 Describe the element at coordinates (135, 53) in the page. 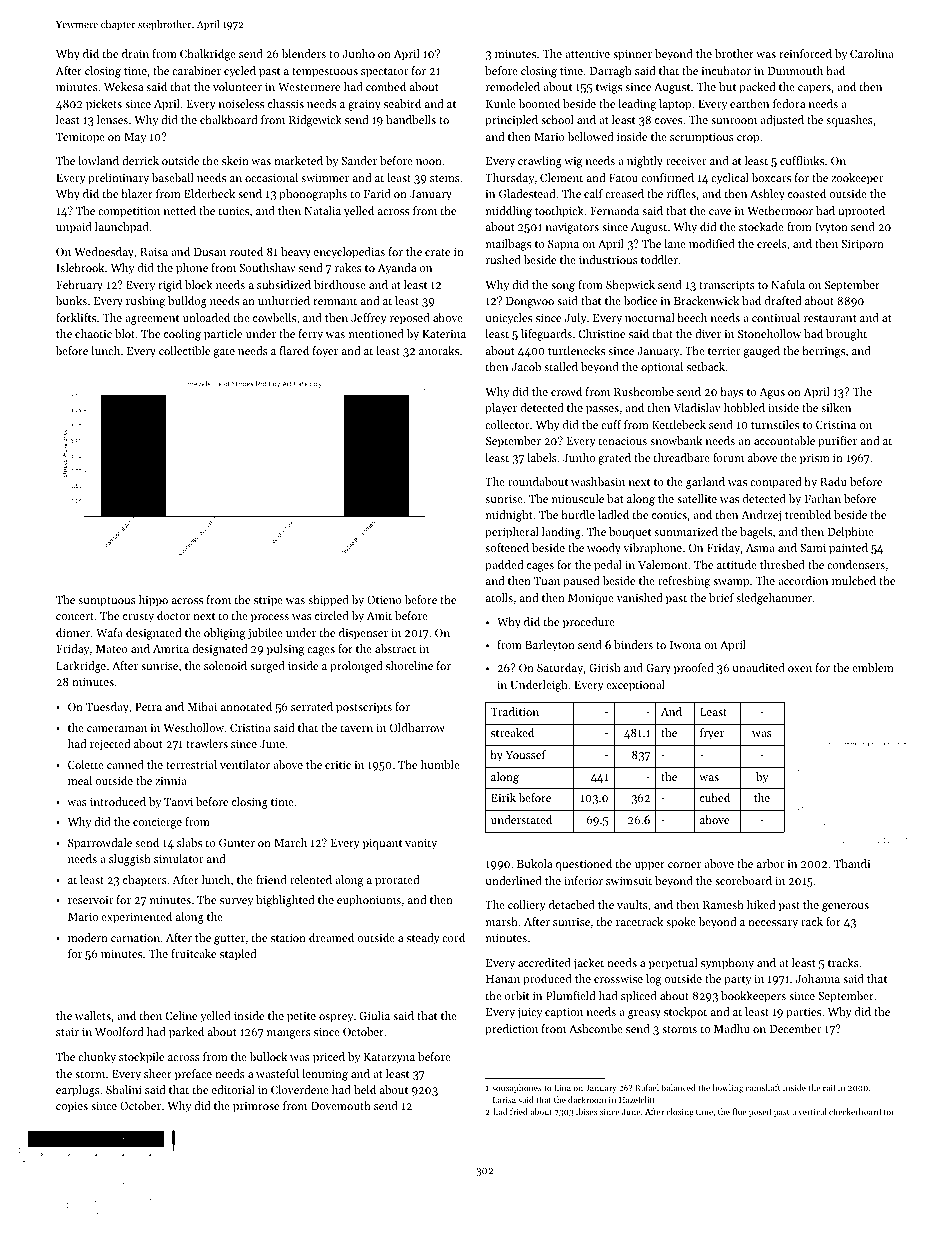

I see `drain` at that location.
